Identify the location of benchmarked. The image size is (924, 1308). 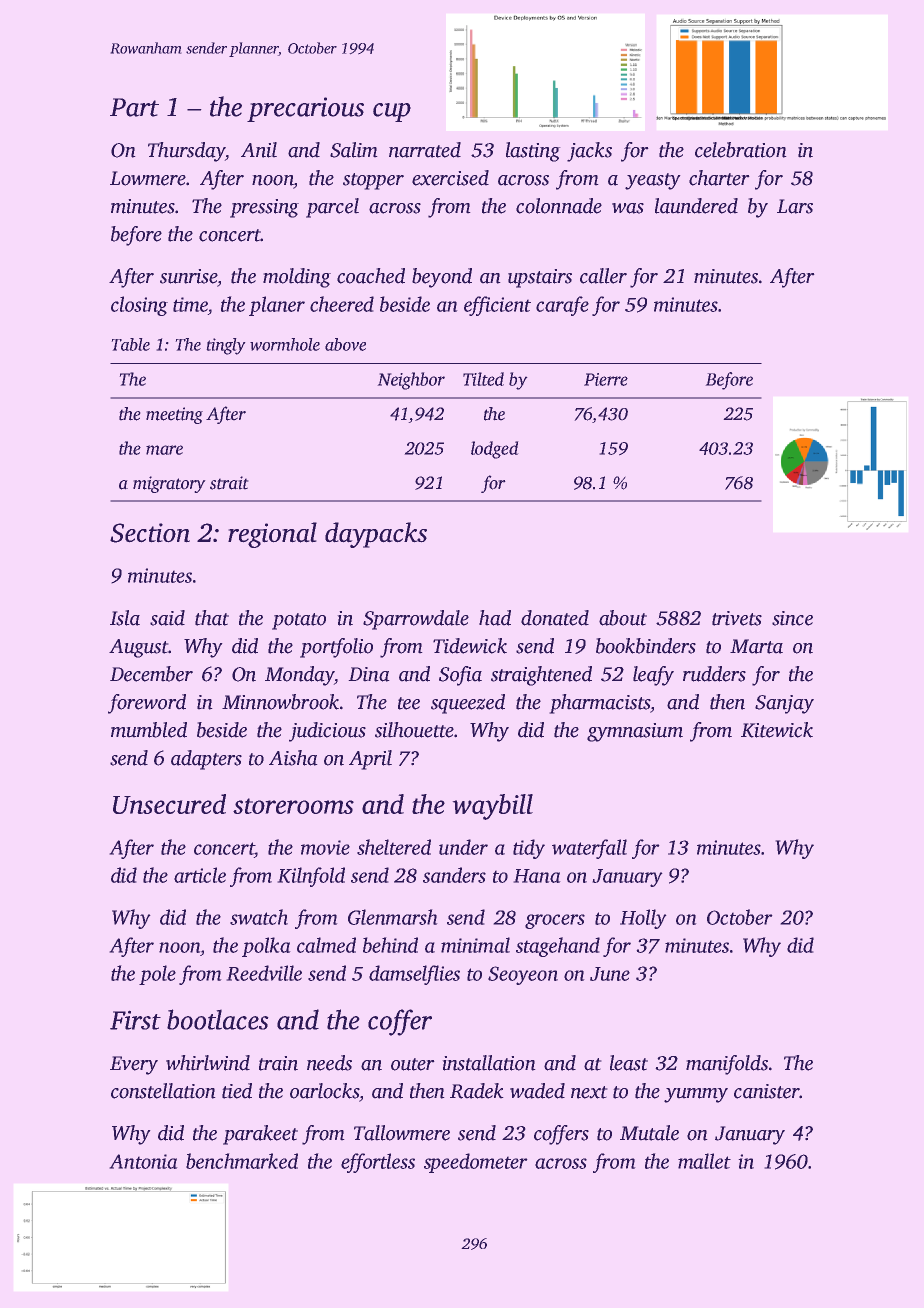
(242, 1161).
